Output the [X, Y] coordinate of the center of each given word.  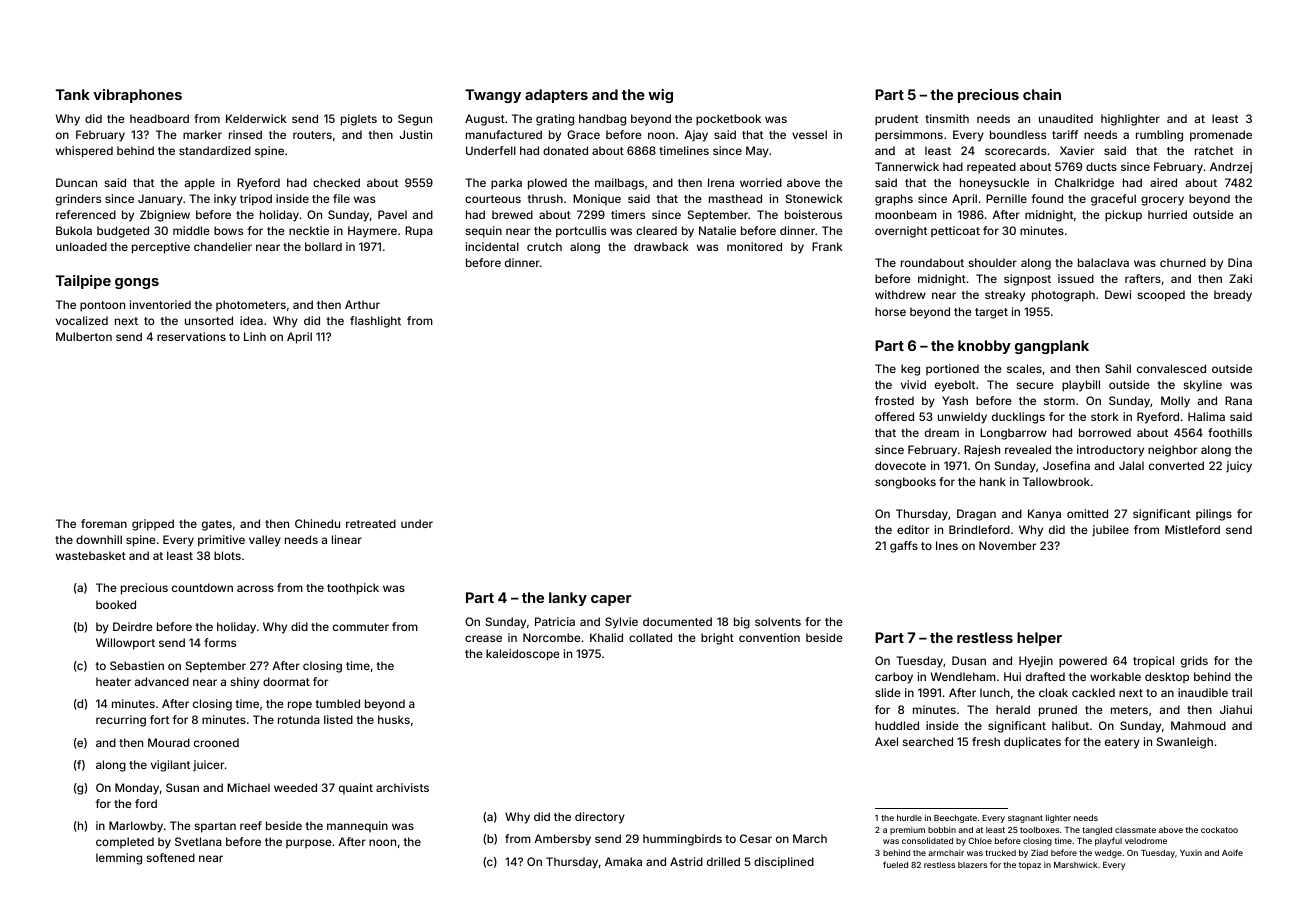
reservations [191, 336]
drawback [661, 246]
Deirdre [133, 626]
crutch [544, 246]
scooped [1161, 296]
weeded [295, 787]
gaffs [904, 547]
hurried [1167, 214]
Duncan [76, 182]
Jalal [1131, 465]
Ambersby [562, 840]
